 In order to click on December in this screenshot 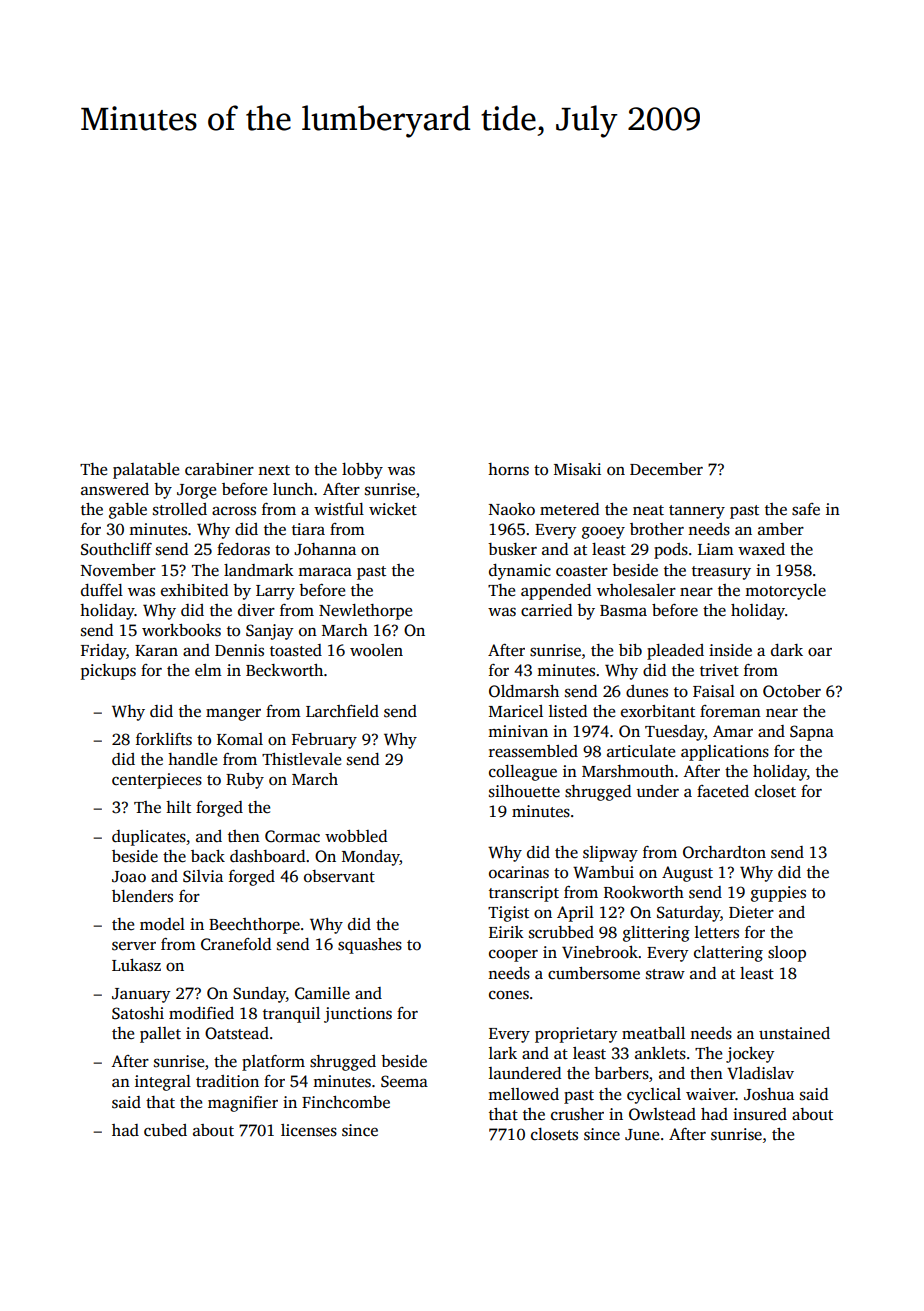, I will do `click(666, 469)`.
